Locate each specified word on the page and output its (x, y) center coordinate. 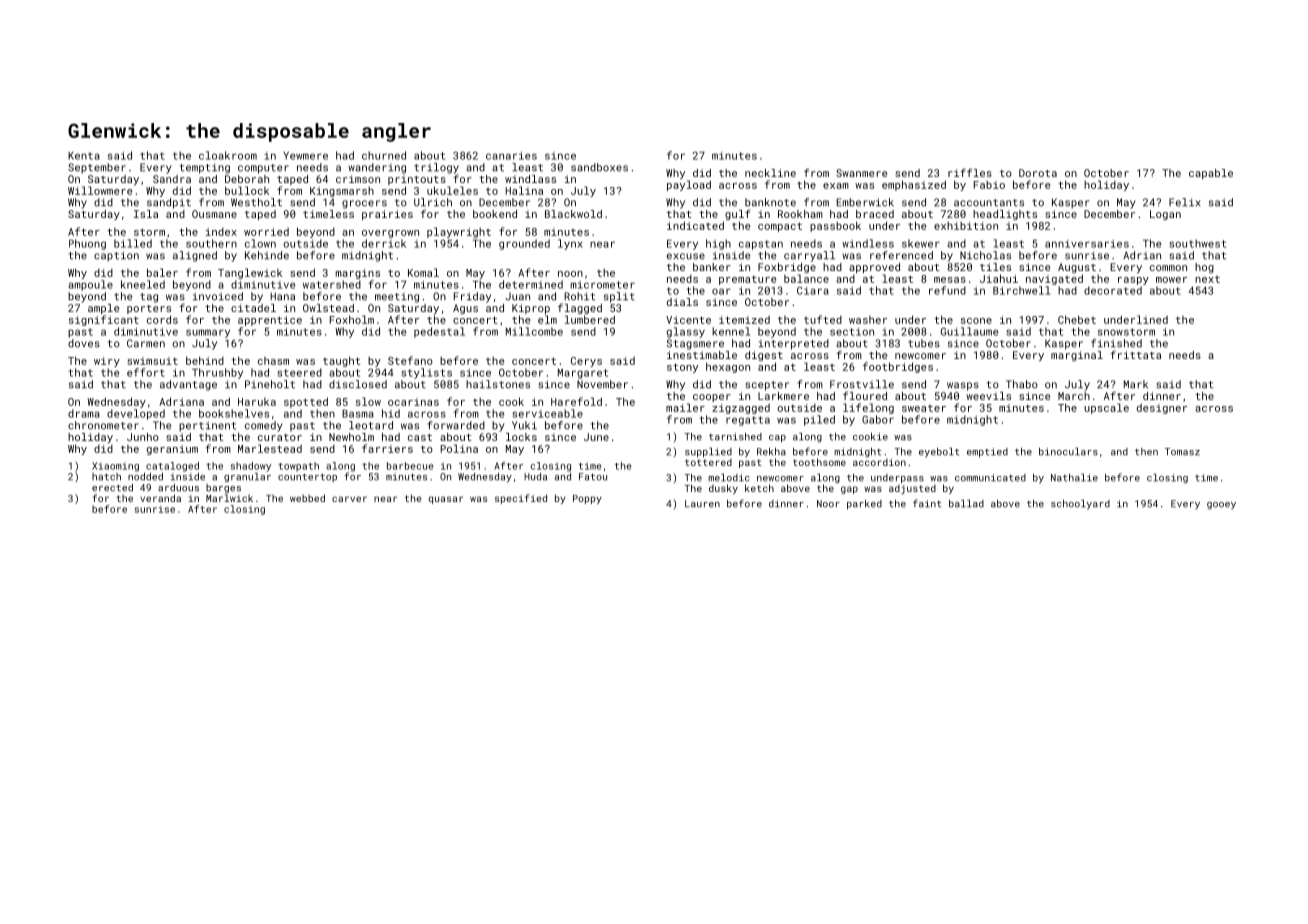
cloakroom (228, 155)
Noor (828, 504)
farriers (387, 448)
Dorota (1038, 173)
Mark (1136, 384)
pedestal (439, 332)
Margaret (583, 374)
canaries (511, 156)
